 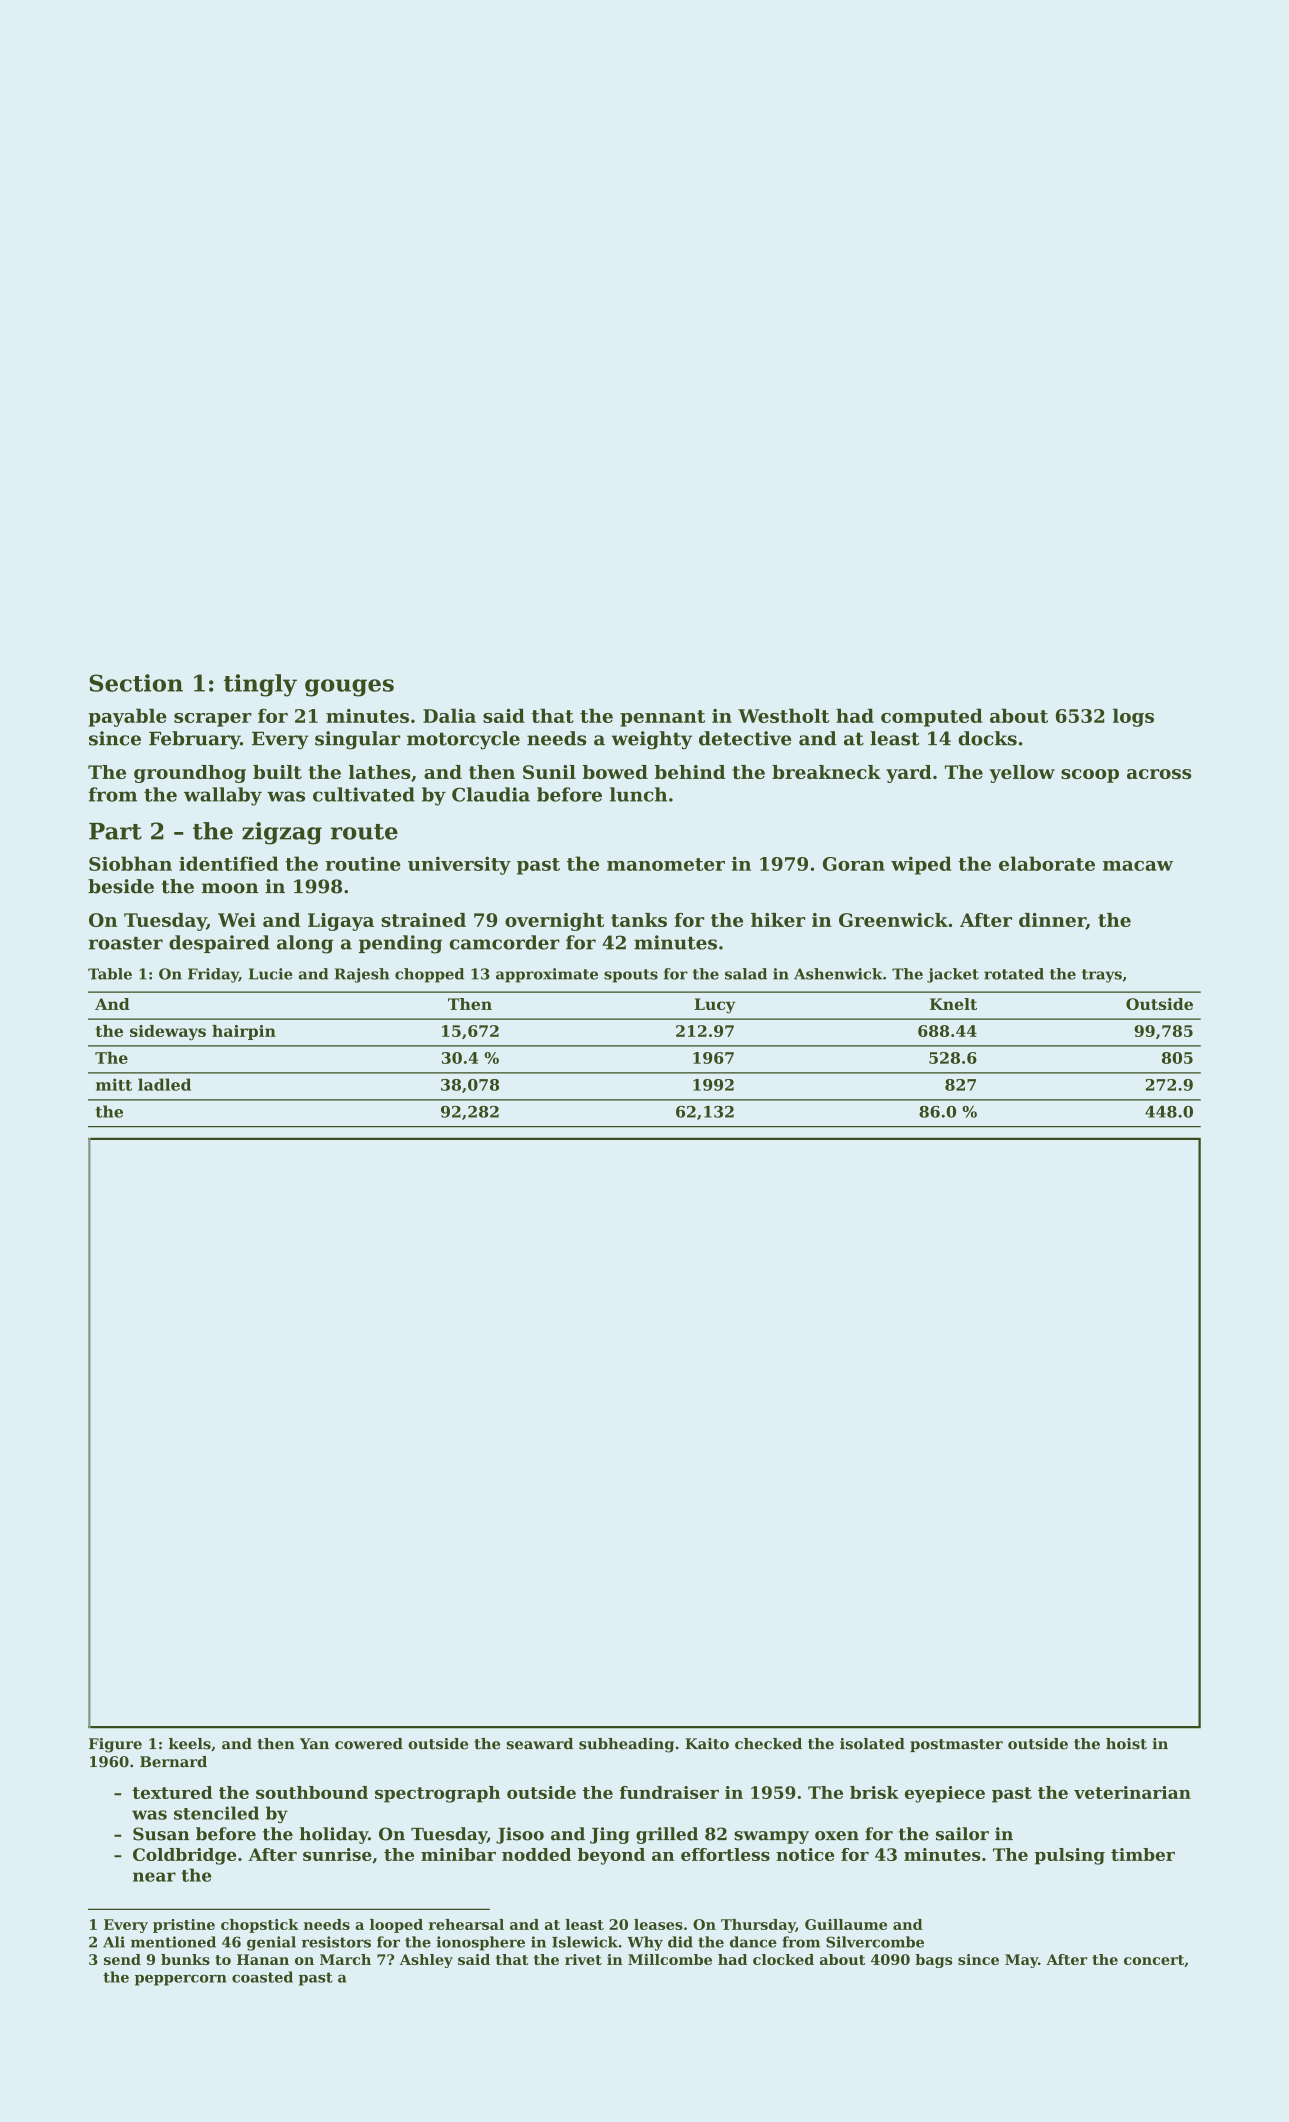 What do you see at coordinates (662, 718) in the page?
I see `pennant` at bounding box center [662, 718].
